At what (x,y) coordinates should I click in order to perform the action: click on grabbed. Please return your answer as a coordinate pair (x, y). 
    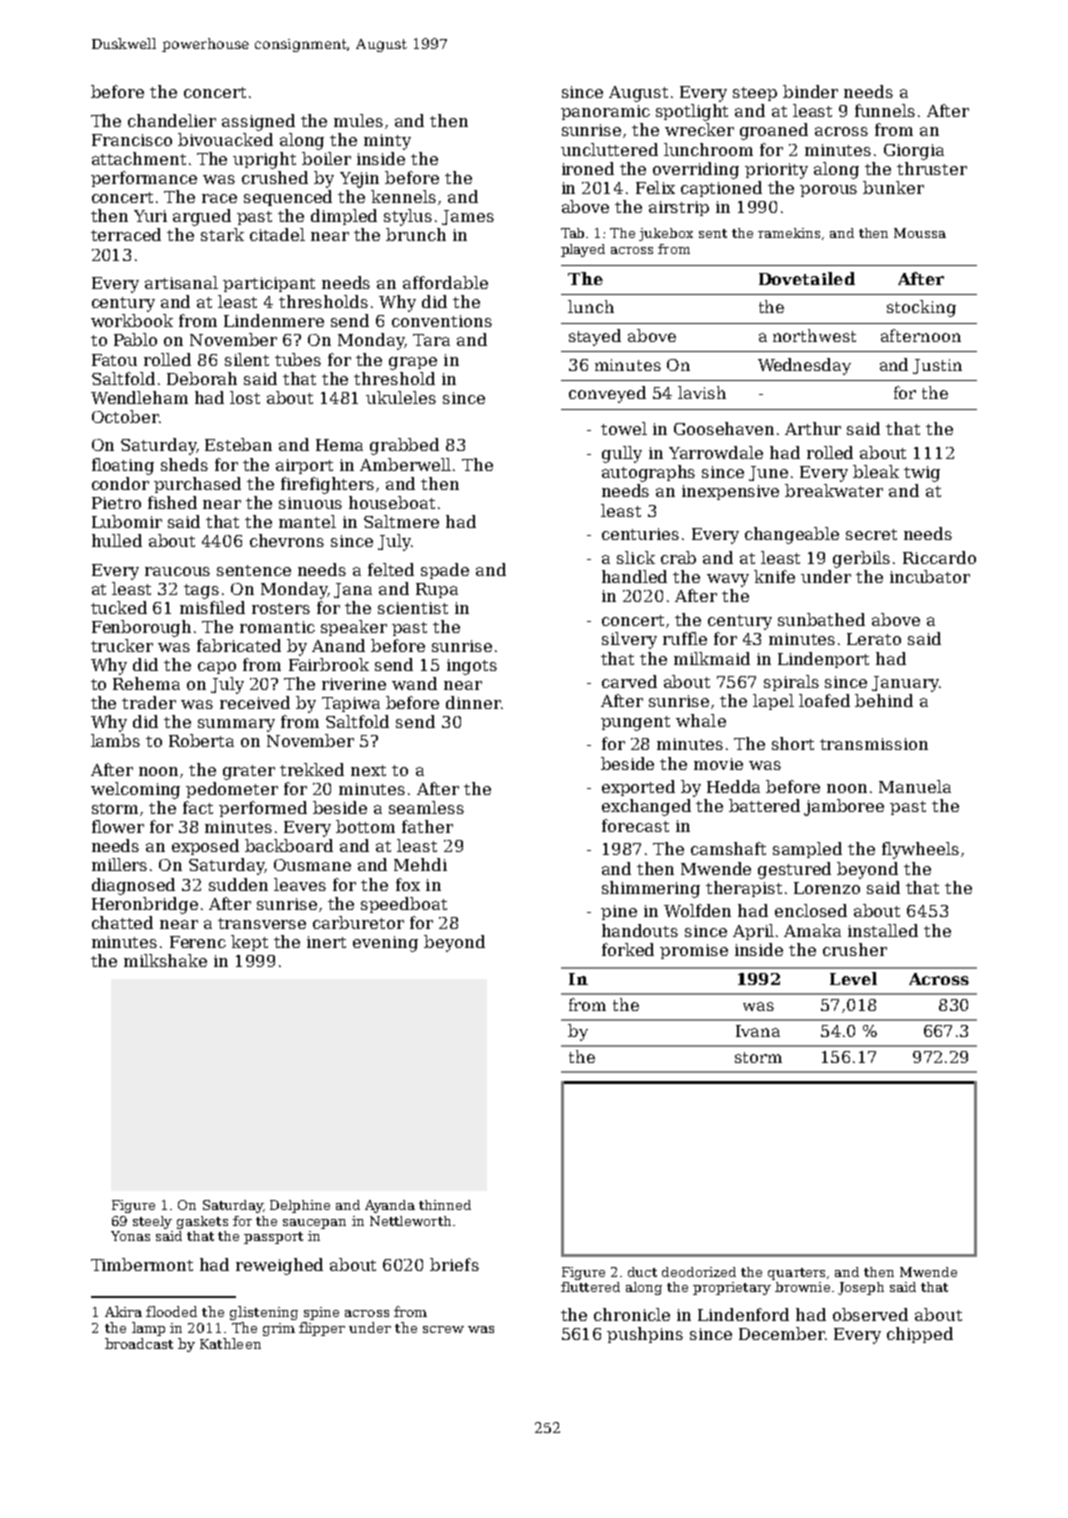
    Looking at the image, I should click on (404, 446).
